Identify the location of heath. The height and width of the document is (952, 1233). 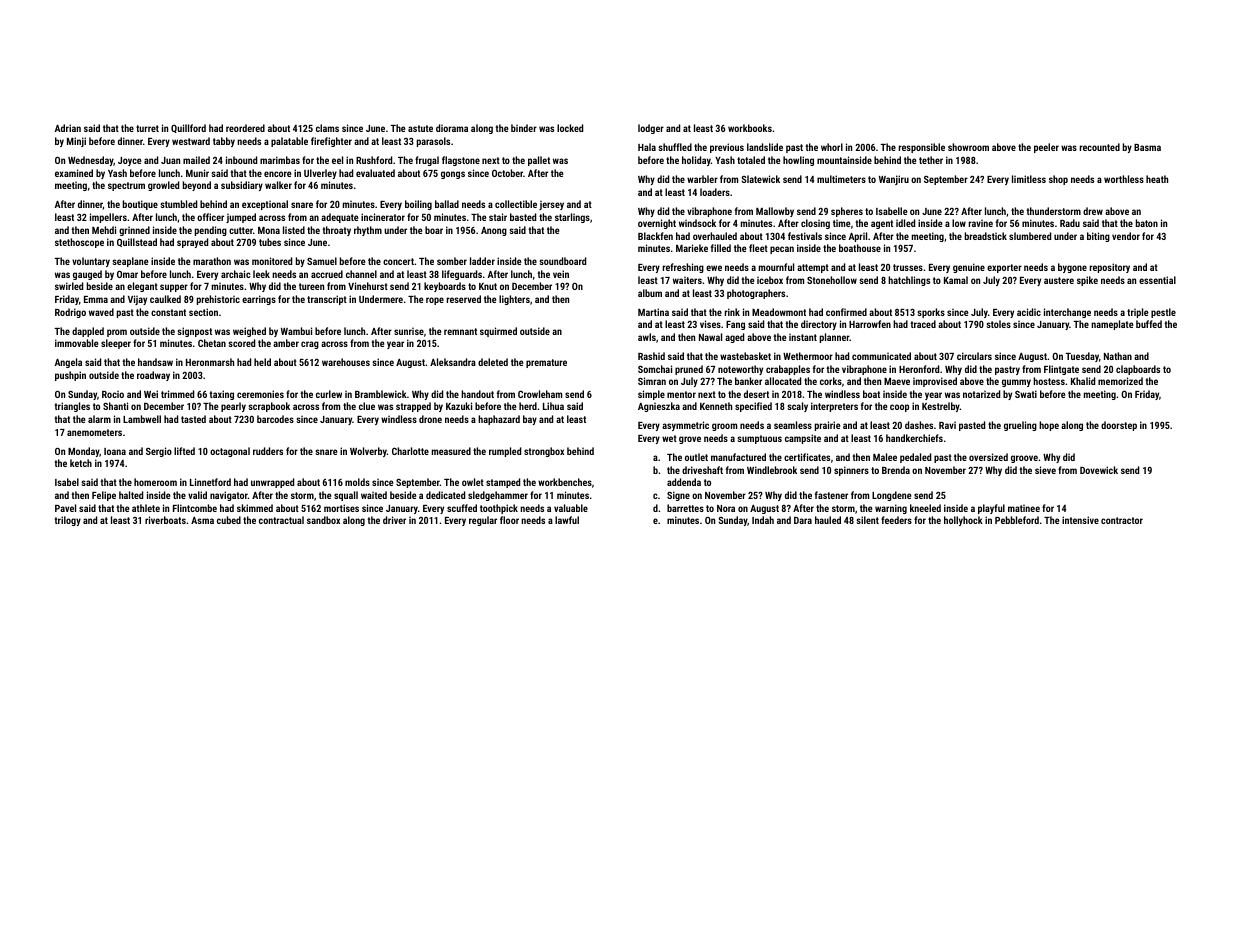
(1157, 179).
